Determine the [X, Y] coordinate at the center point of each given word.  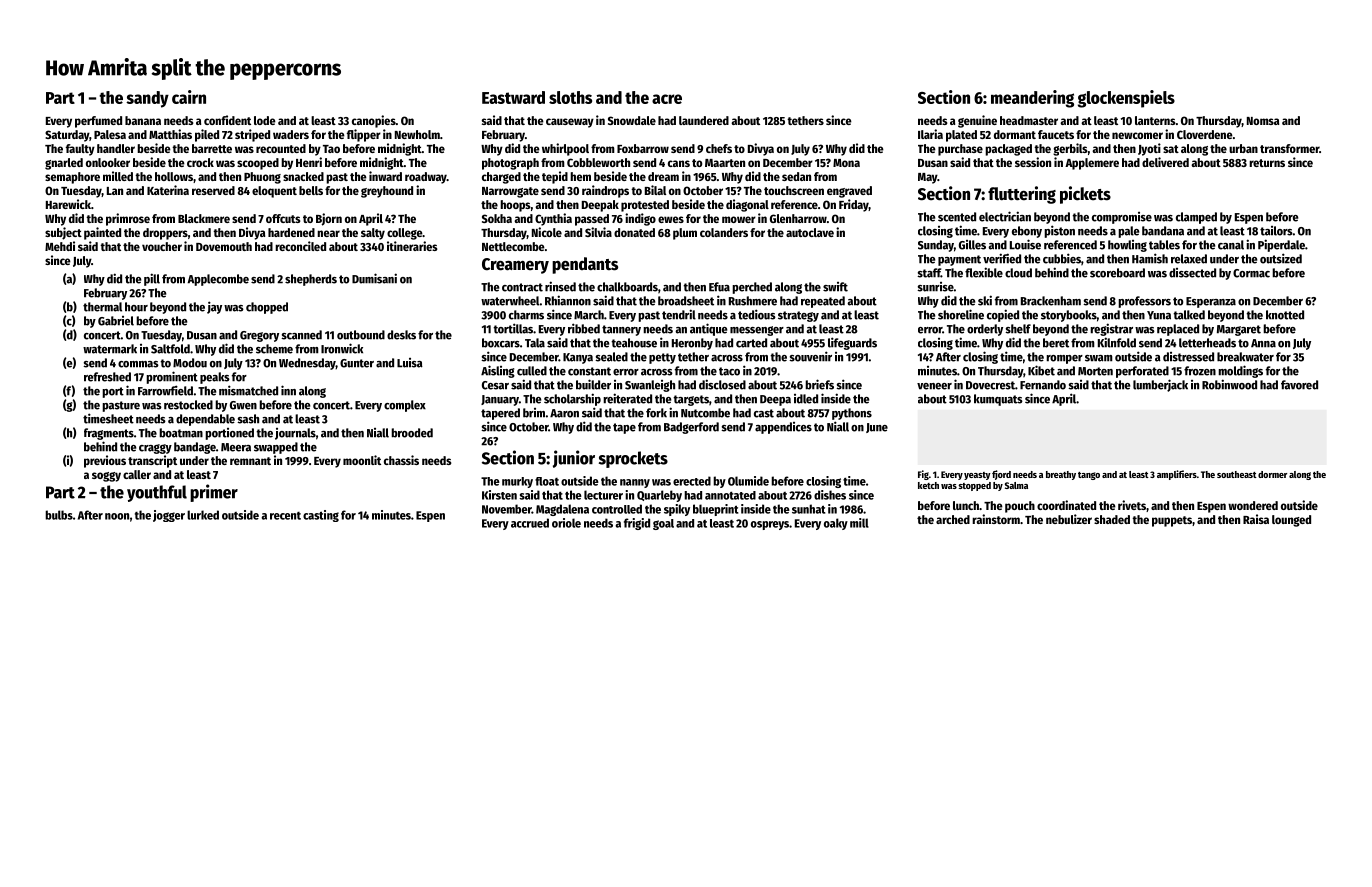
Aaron [564, 413]
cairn [189, 97]
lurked [203, 515]
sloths [570, 97]
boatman [181, 433]
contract [522, 287]
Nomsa [1263, 121]
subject [63, 233]
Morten [1095, 371]
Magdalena [562, 510]
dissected [1192, 273]
